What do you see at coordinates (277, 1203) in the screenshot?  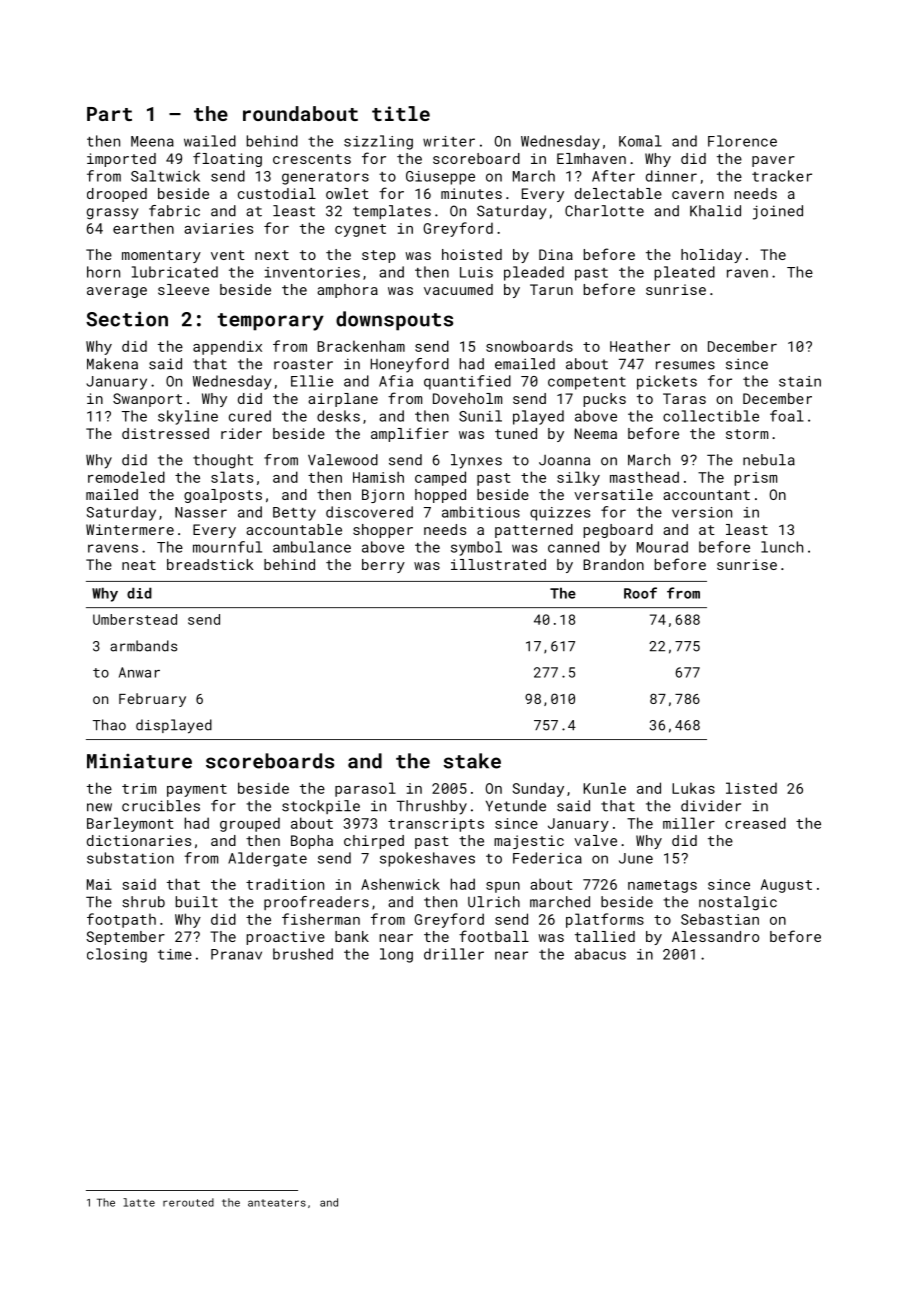 I see `anteaters` at bounding box center [277, 1203].
